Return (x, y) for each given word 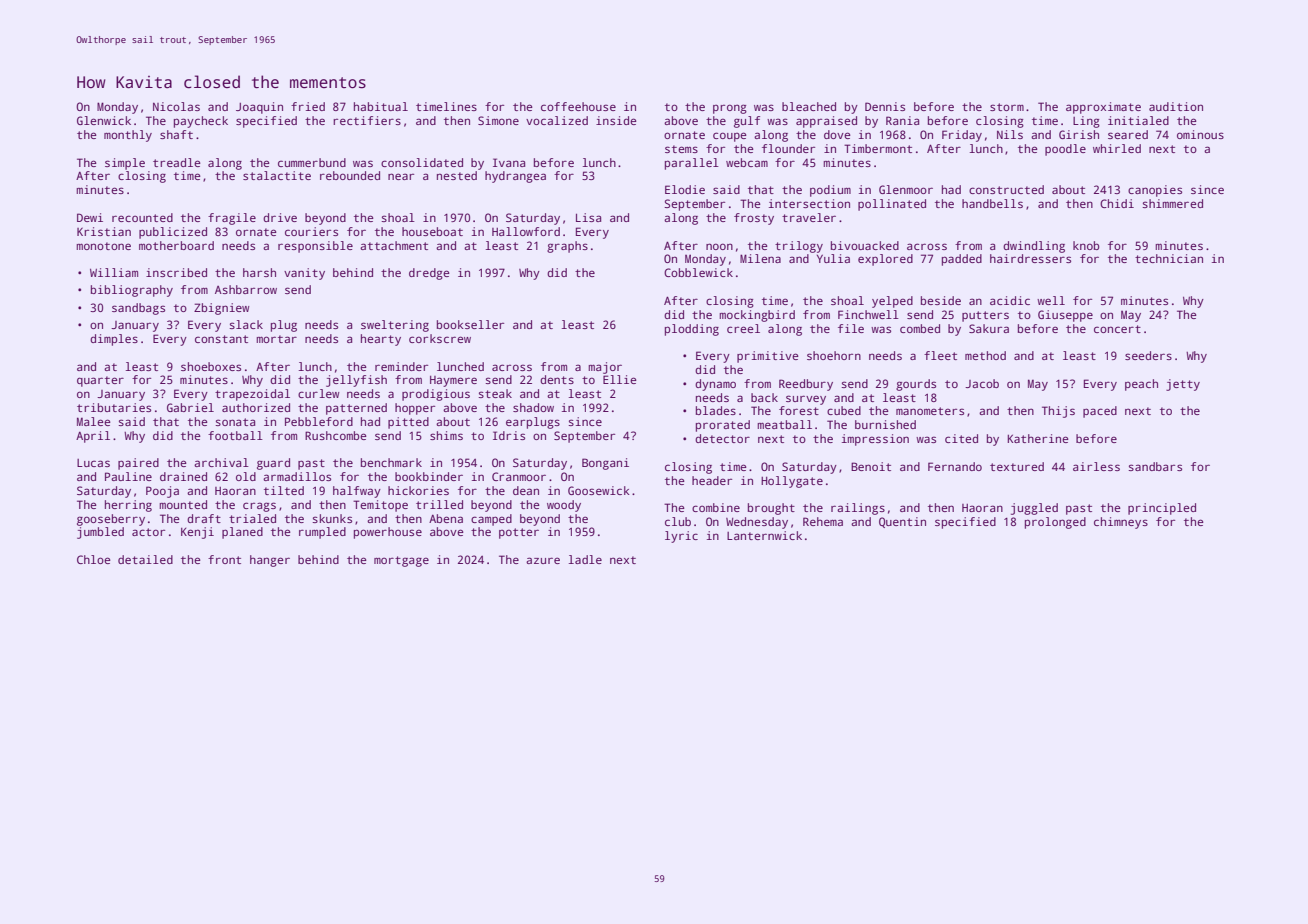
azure (543, 560)
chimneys (1121, 523)
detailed (145, 559)
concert (1117, 329)
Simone (498, 120)
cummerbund (312, 162)
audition (1176, 106)
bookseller (470, 324)
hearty (381, 340)
